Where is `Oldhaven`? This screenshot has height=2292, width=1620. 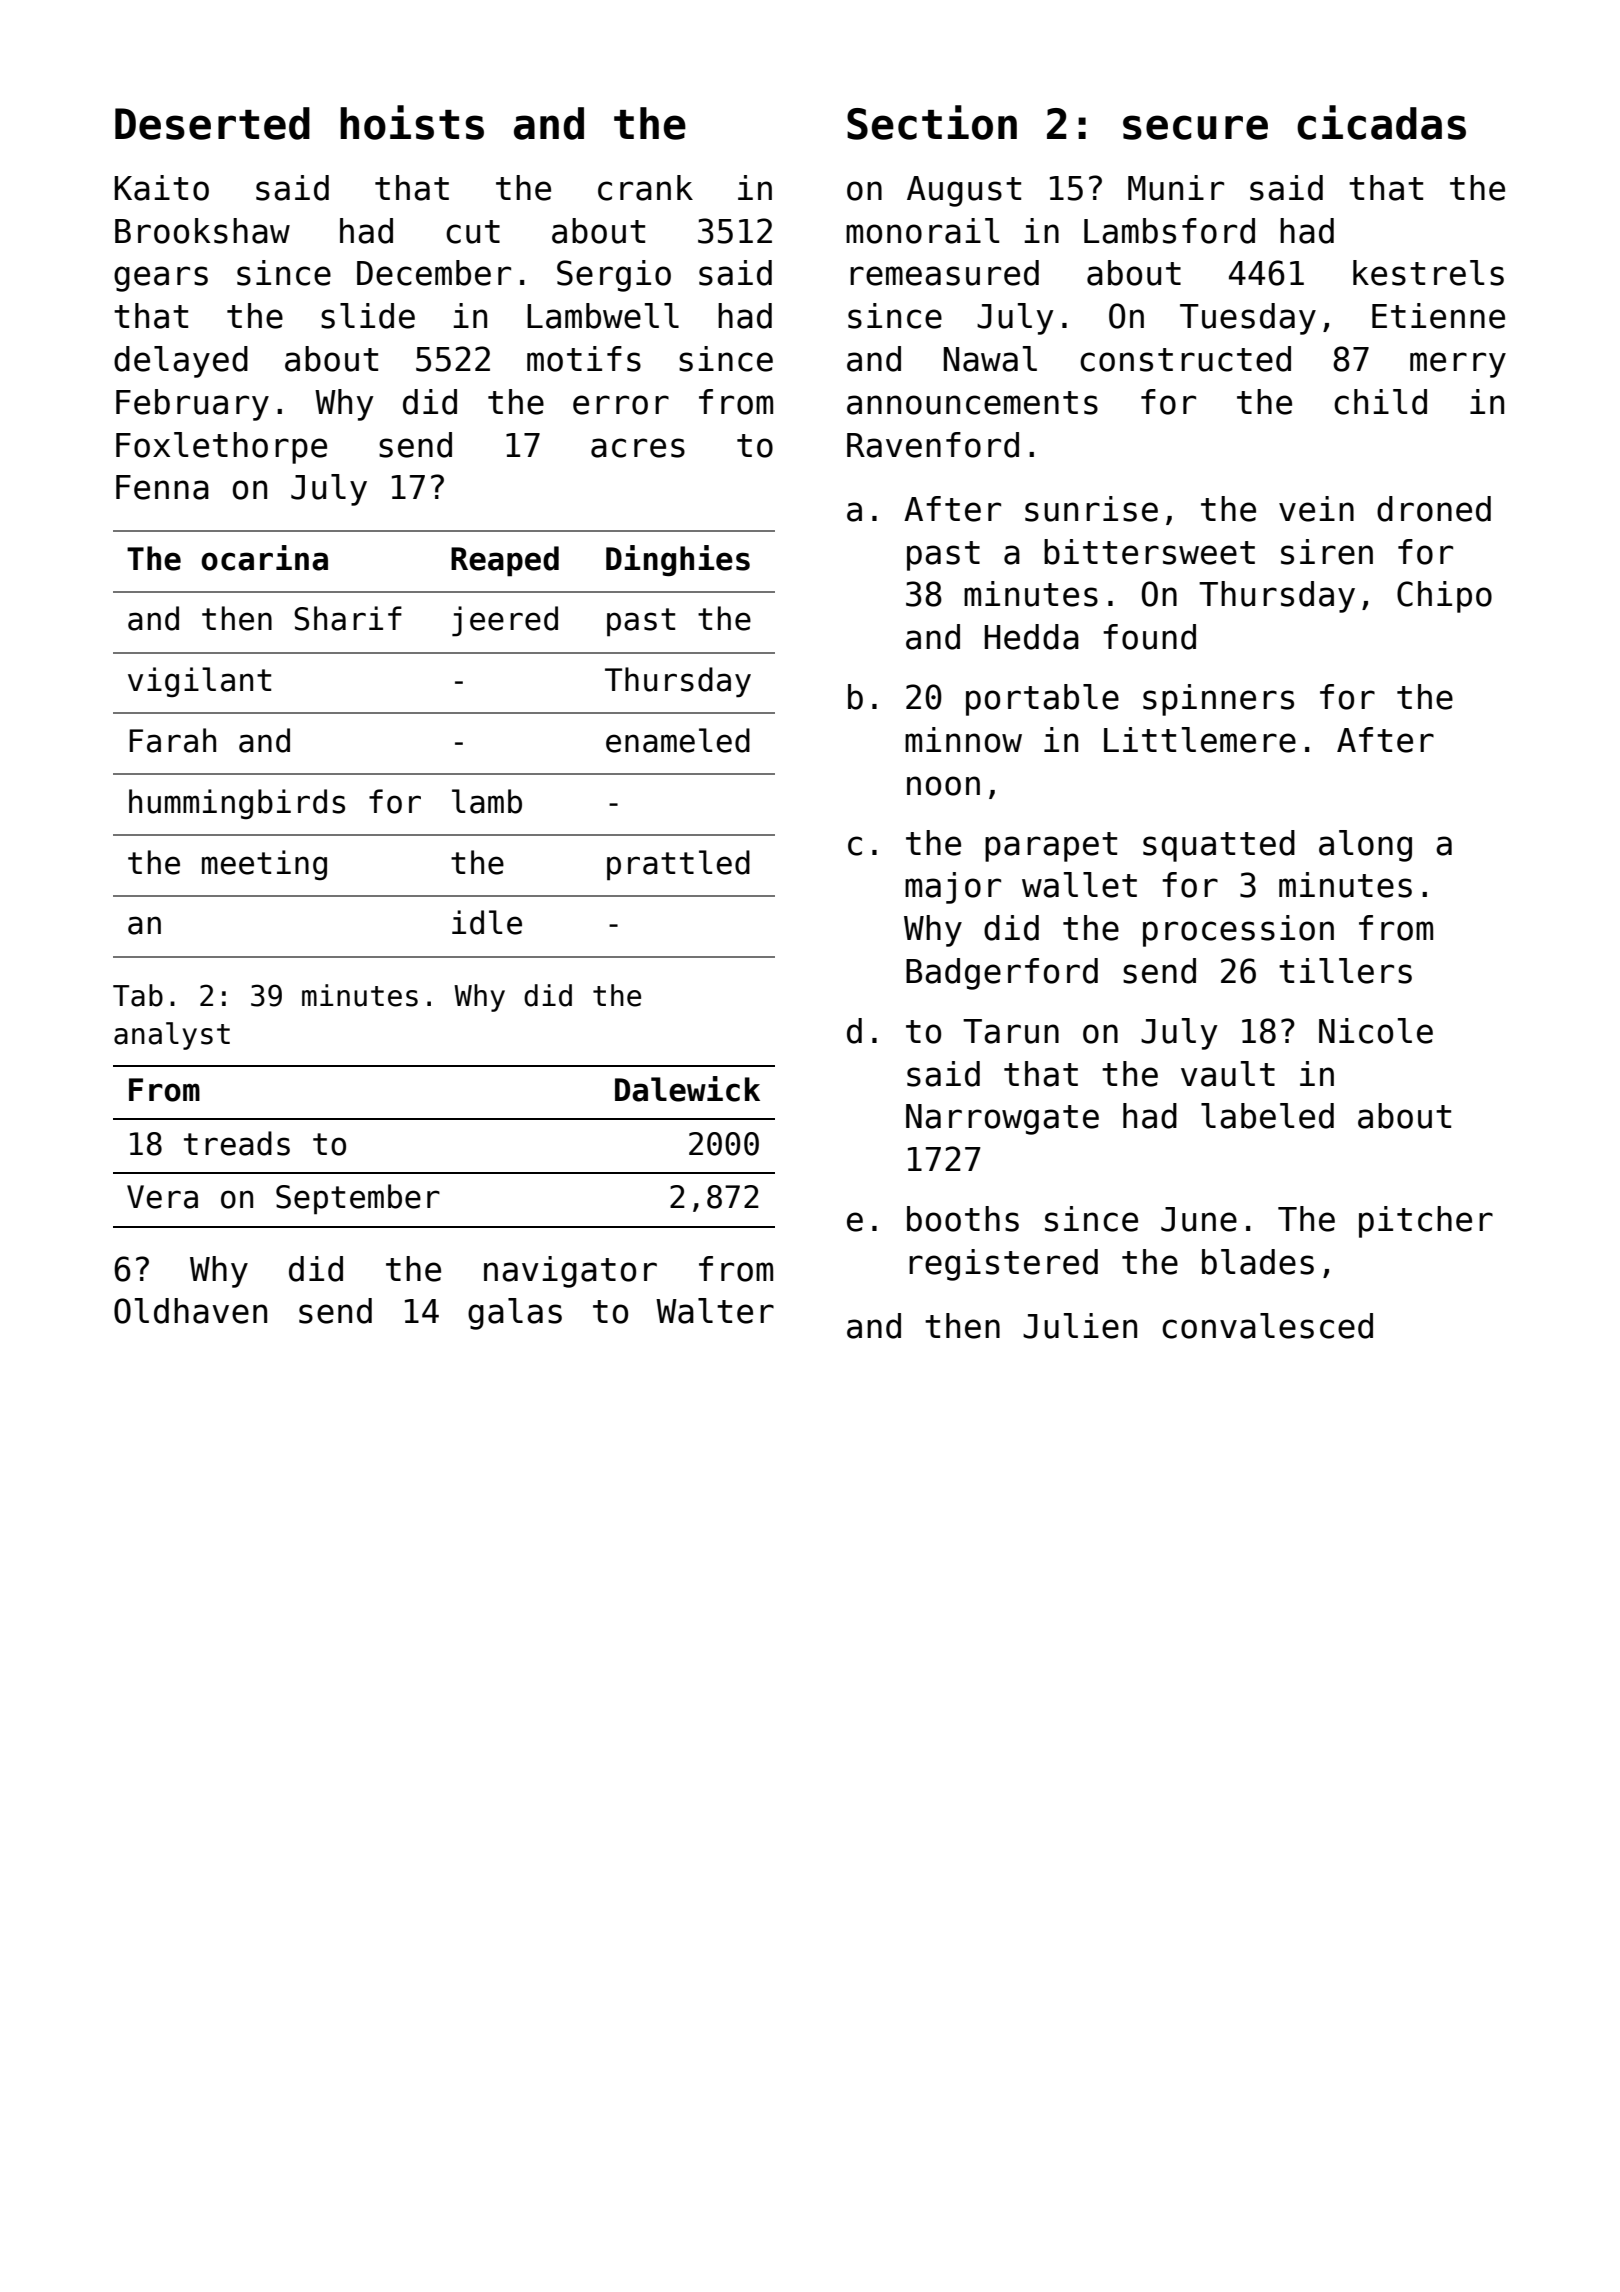 Oldhaven is located at coordinates (190, 1311).
